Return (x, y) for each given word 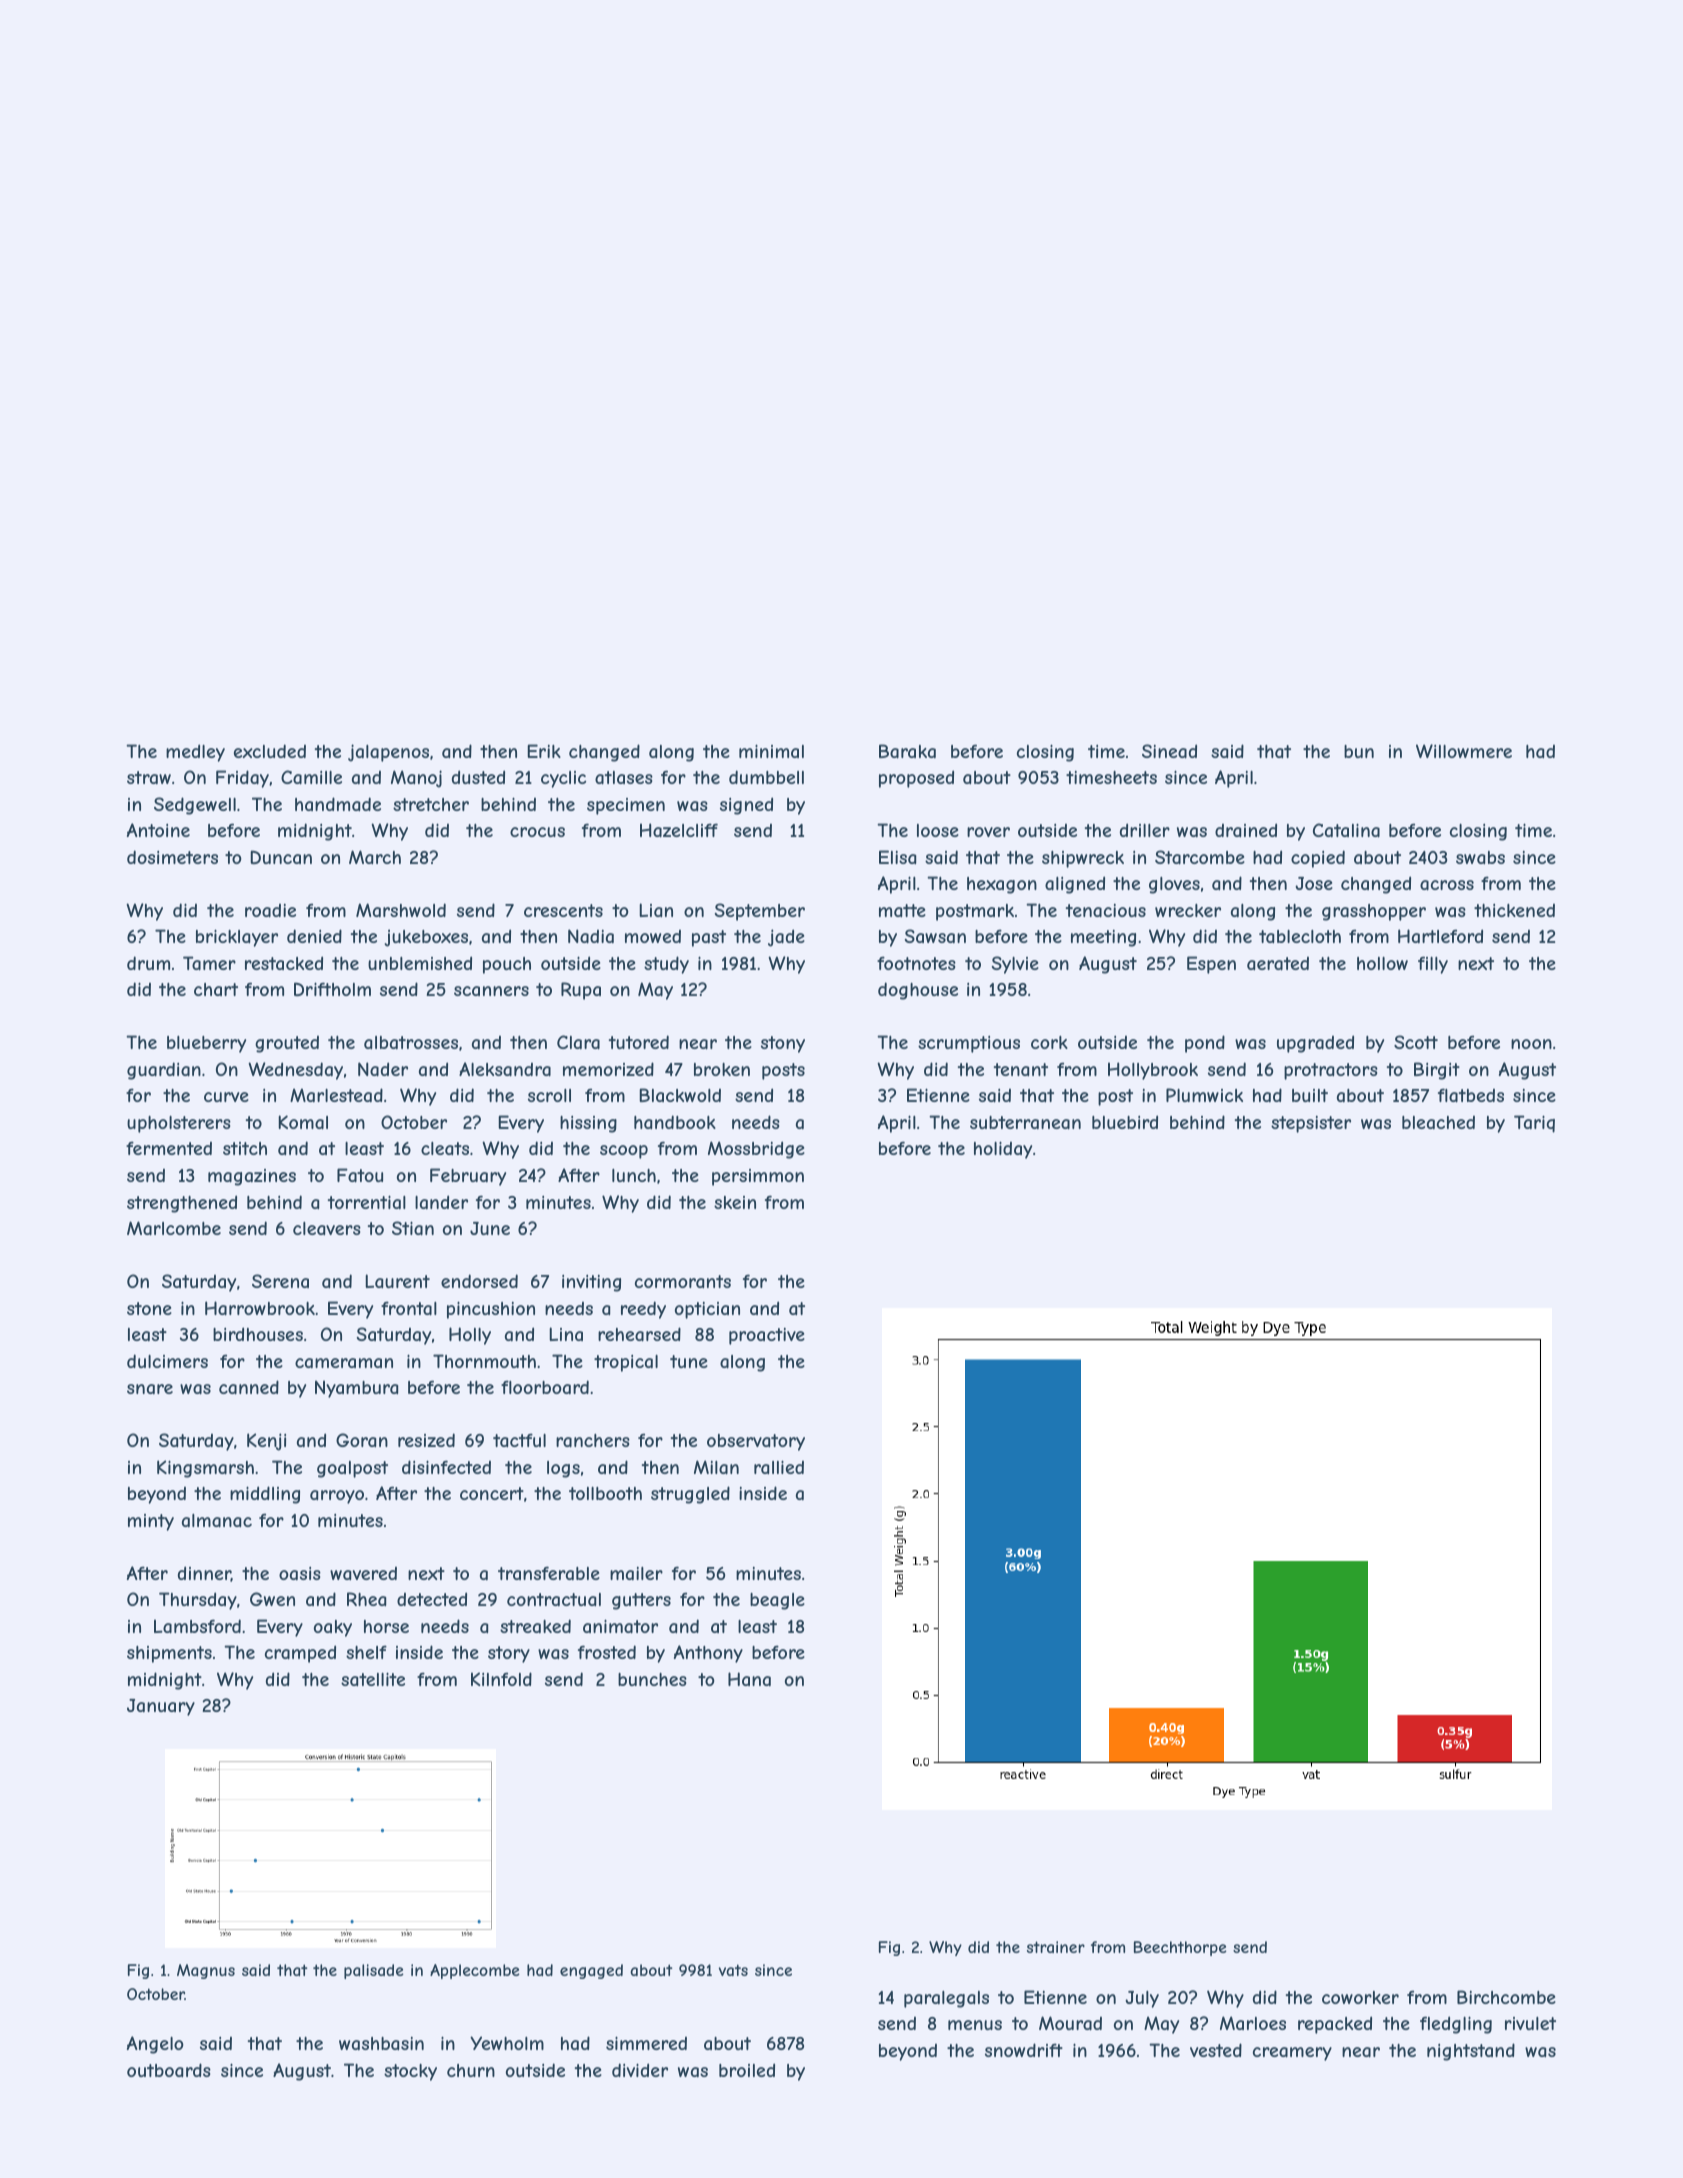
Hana (749, 1679)
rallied (779, 1467)
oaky (333, 1628)
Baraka (907, 751)
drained (1246, 830)
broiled (747, 2070)
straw (149, 777)
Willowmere (1464, 751)
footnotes (916, 963)
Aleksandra (505, 1069)
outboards (169, 2070)
